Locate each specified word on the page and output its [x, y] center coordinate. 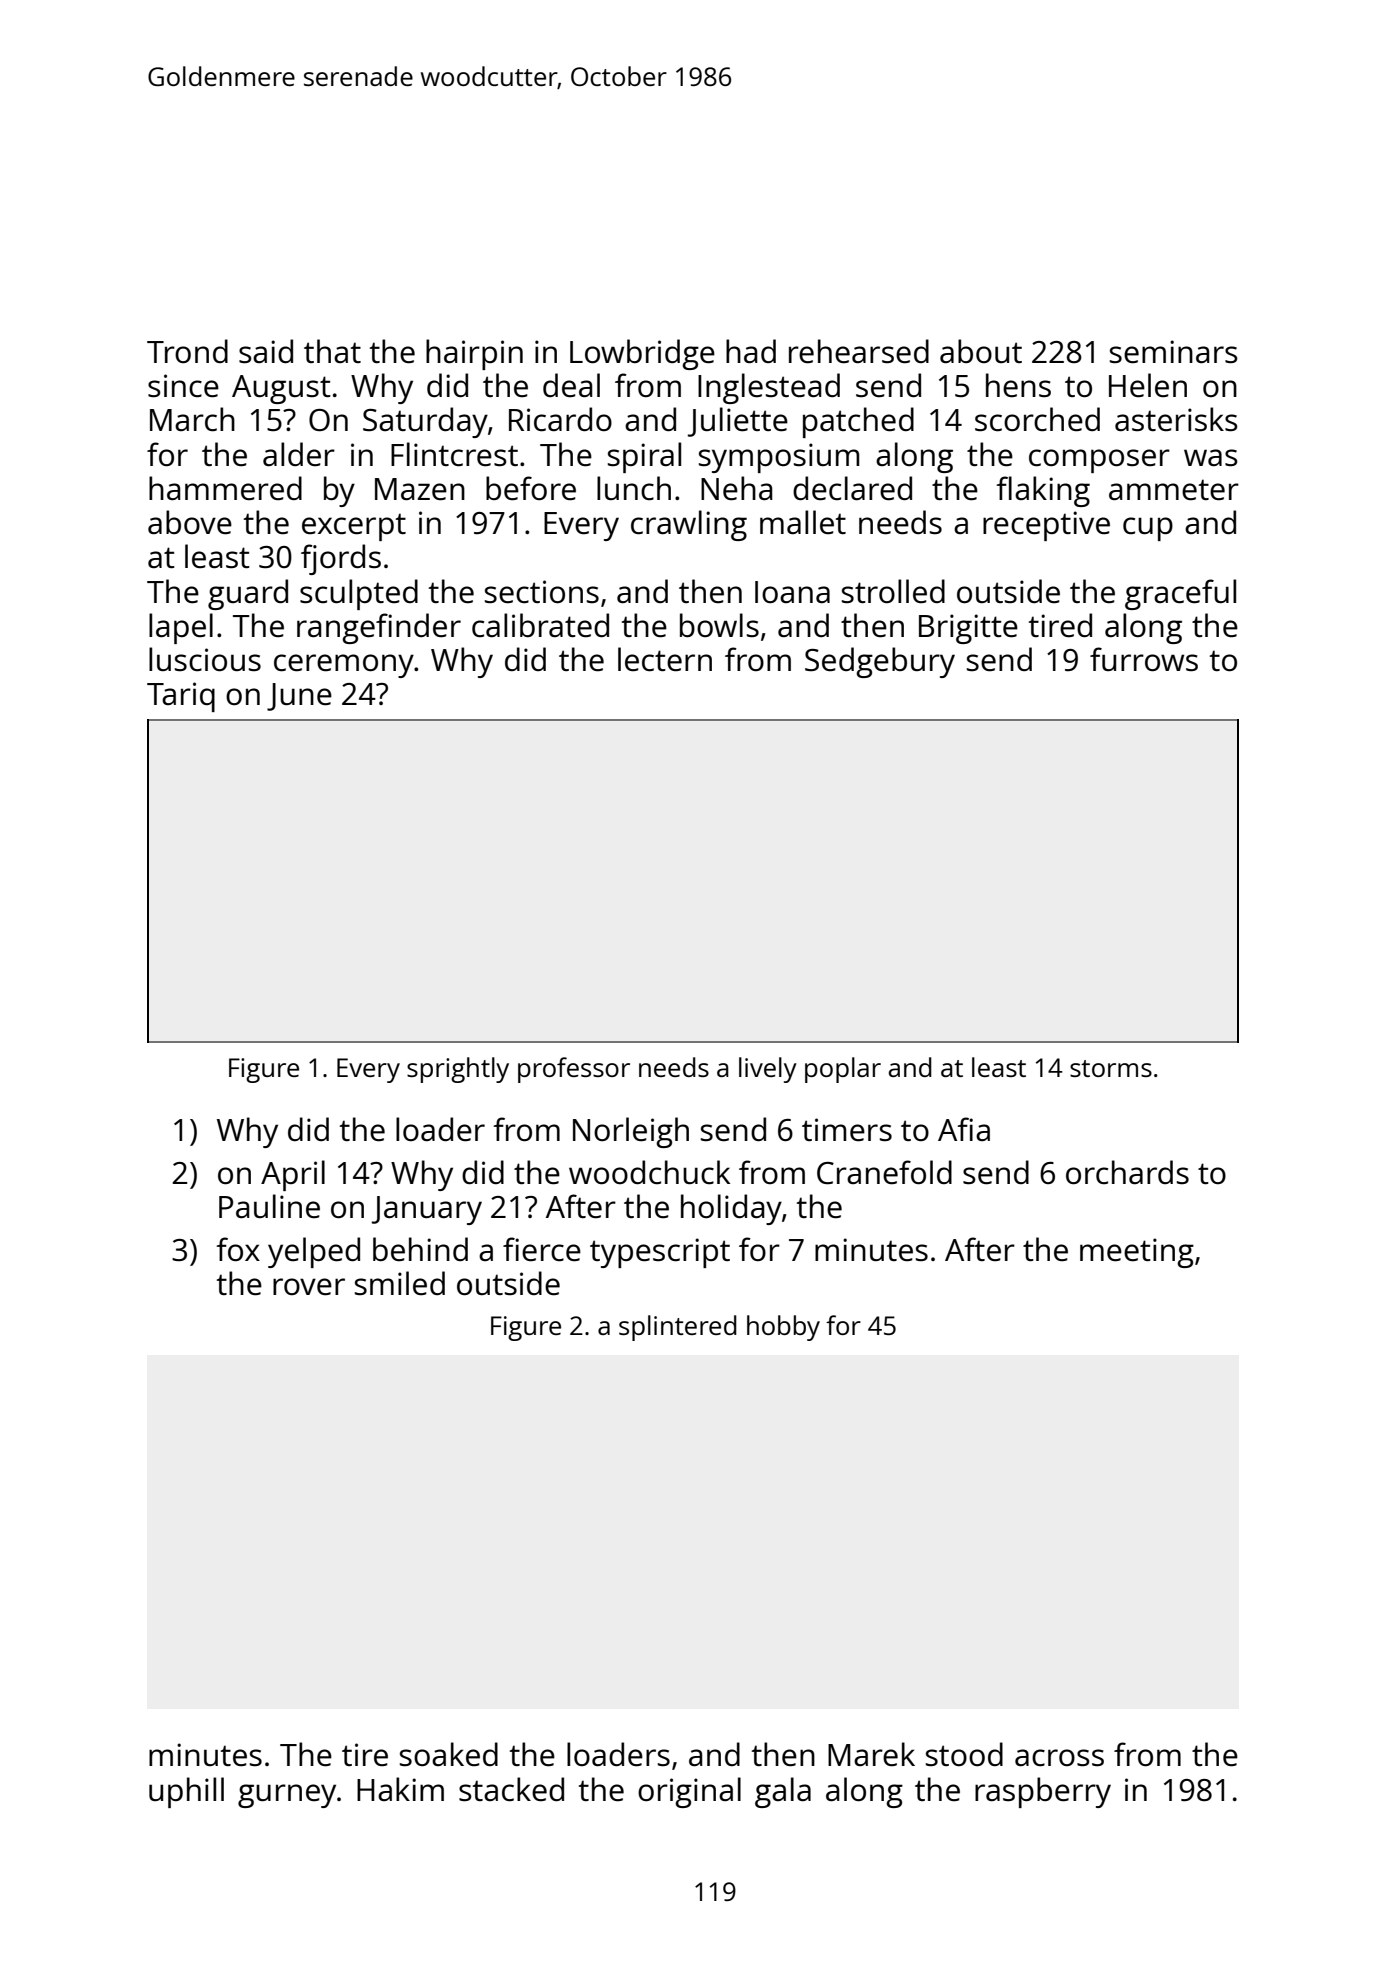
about [981, 351]
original [689, 1792]
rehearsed [859, 351]
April [293, 1175]
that [332, 351]
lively [768, 1070]
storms [1111, 1068]
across [1059, 1758]
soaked [449, 1754]
